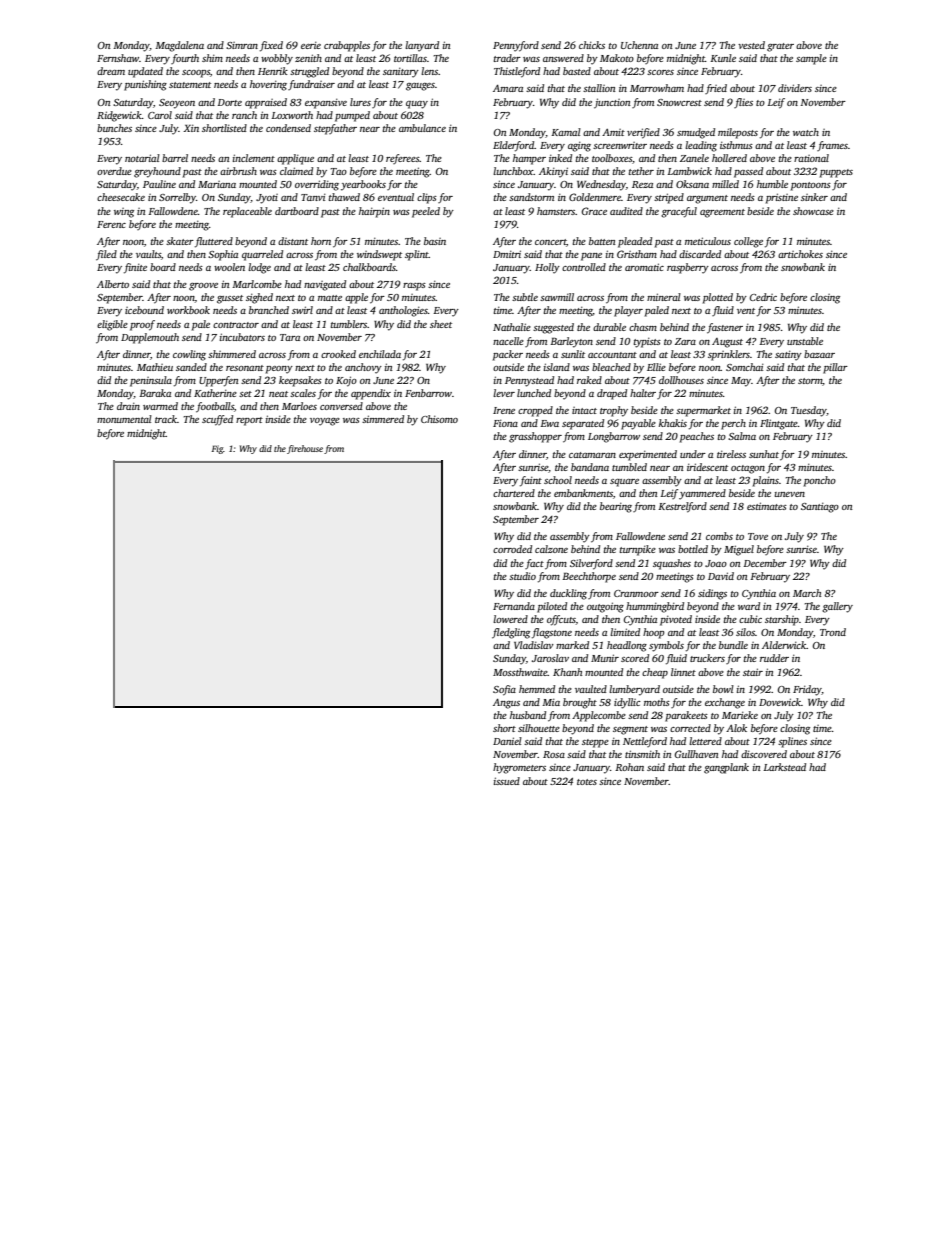 The width and height of the screenshot is (952, 1233). I want to click on artichokes, so click(800, 254).
